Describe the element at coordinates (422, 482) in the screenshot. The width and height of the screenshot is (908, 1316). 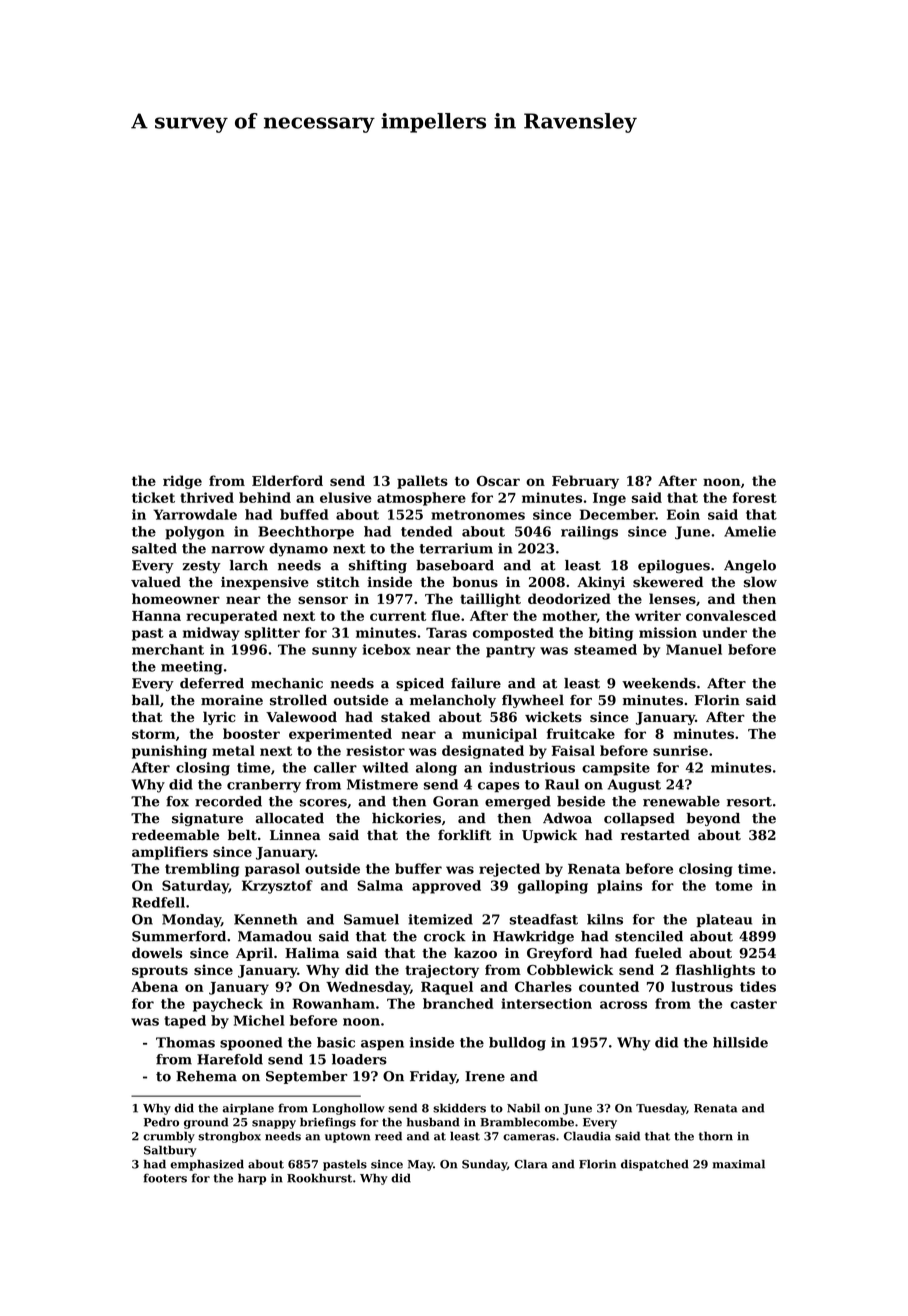
I see `pallets` at that location.
